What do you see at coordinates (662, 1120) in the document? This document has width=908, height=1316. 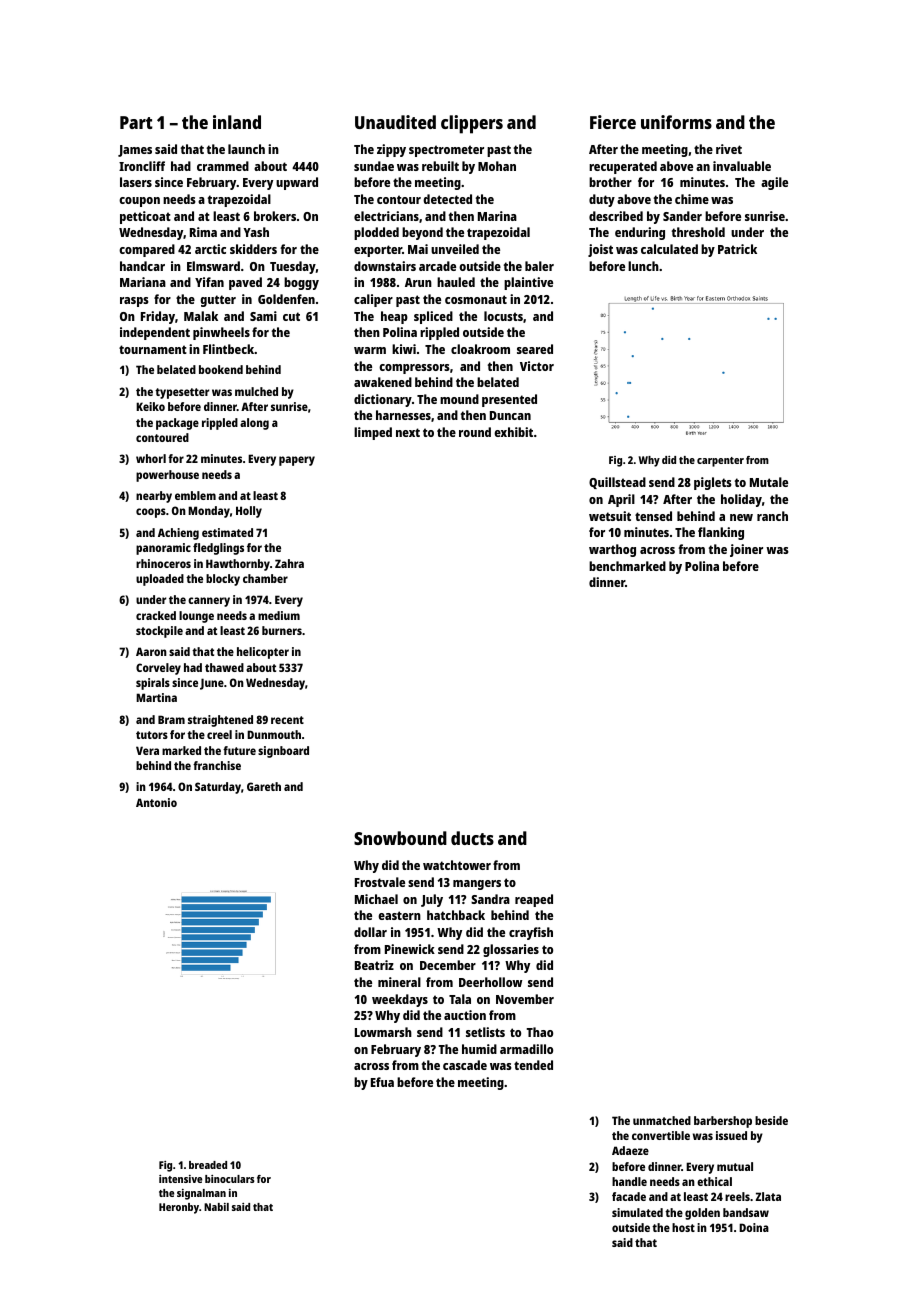 I see `unmatched` at bounding box center [662, 1120].
